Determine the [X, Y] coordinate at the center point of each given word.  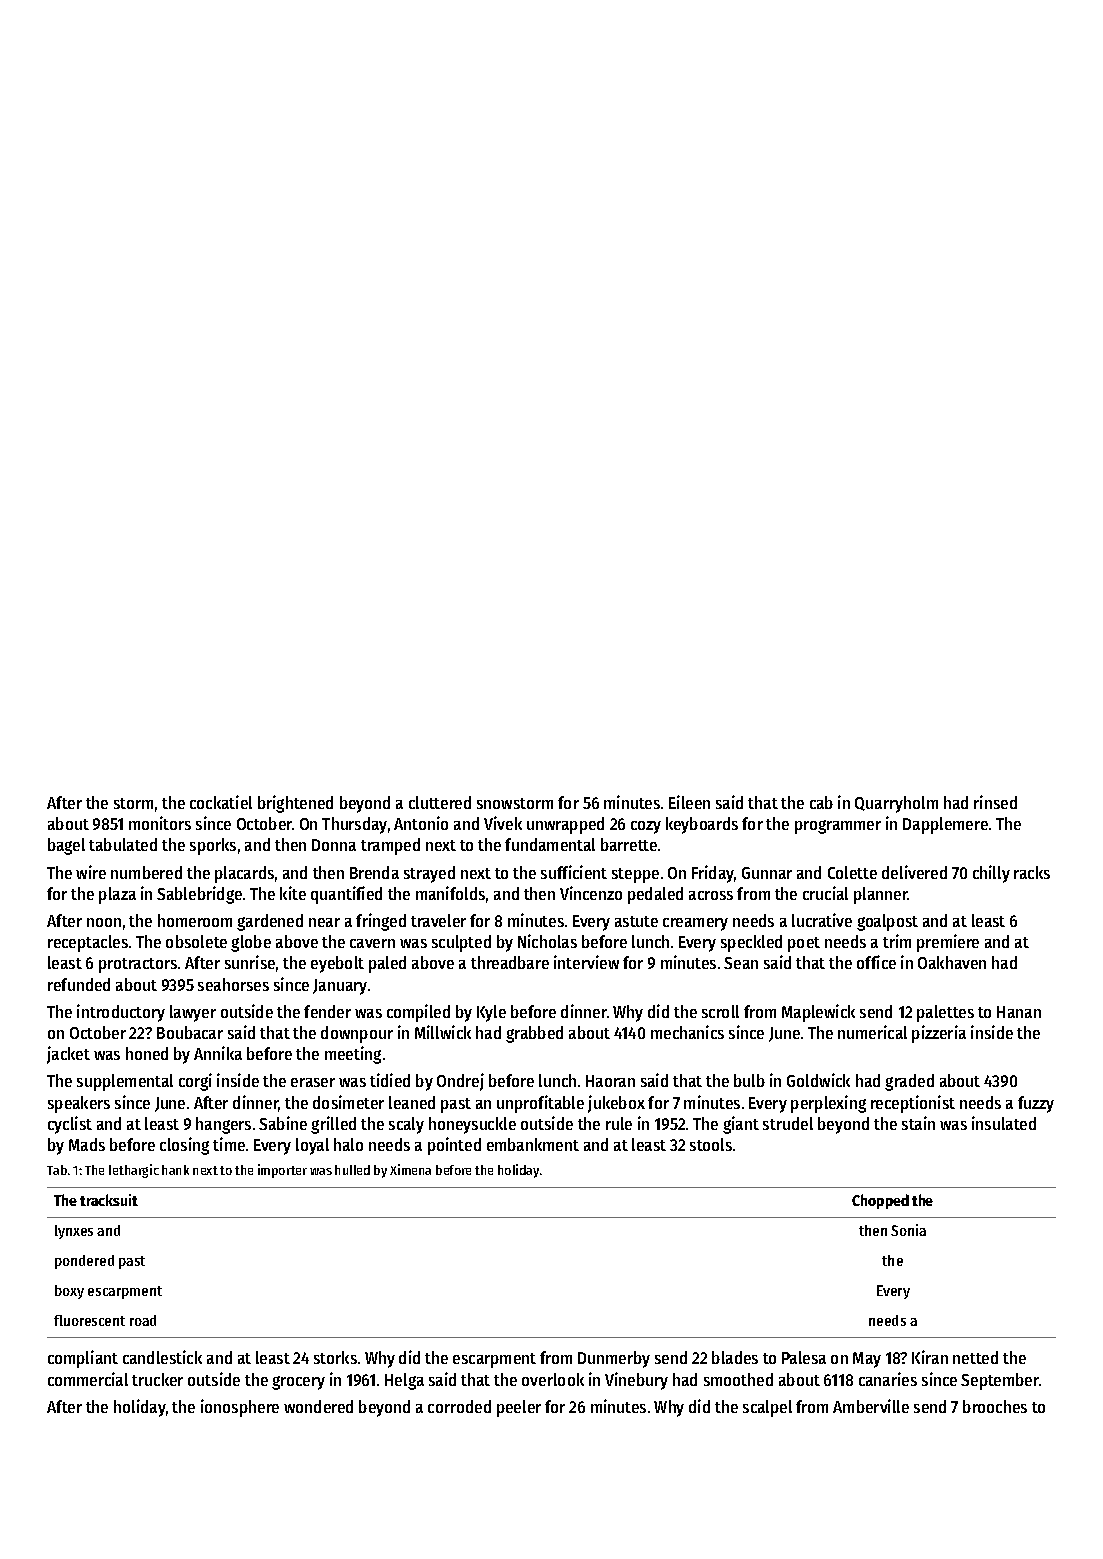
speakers [79, 1104]
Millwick [443, 1032]
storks [335, 1357]
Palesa [804, 1357]
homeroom [195, 920]
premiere [948, 943]
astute [636, 921]
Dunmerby [614, 1359]
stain [918, 1123]
